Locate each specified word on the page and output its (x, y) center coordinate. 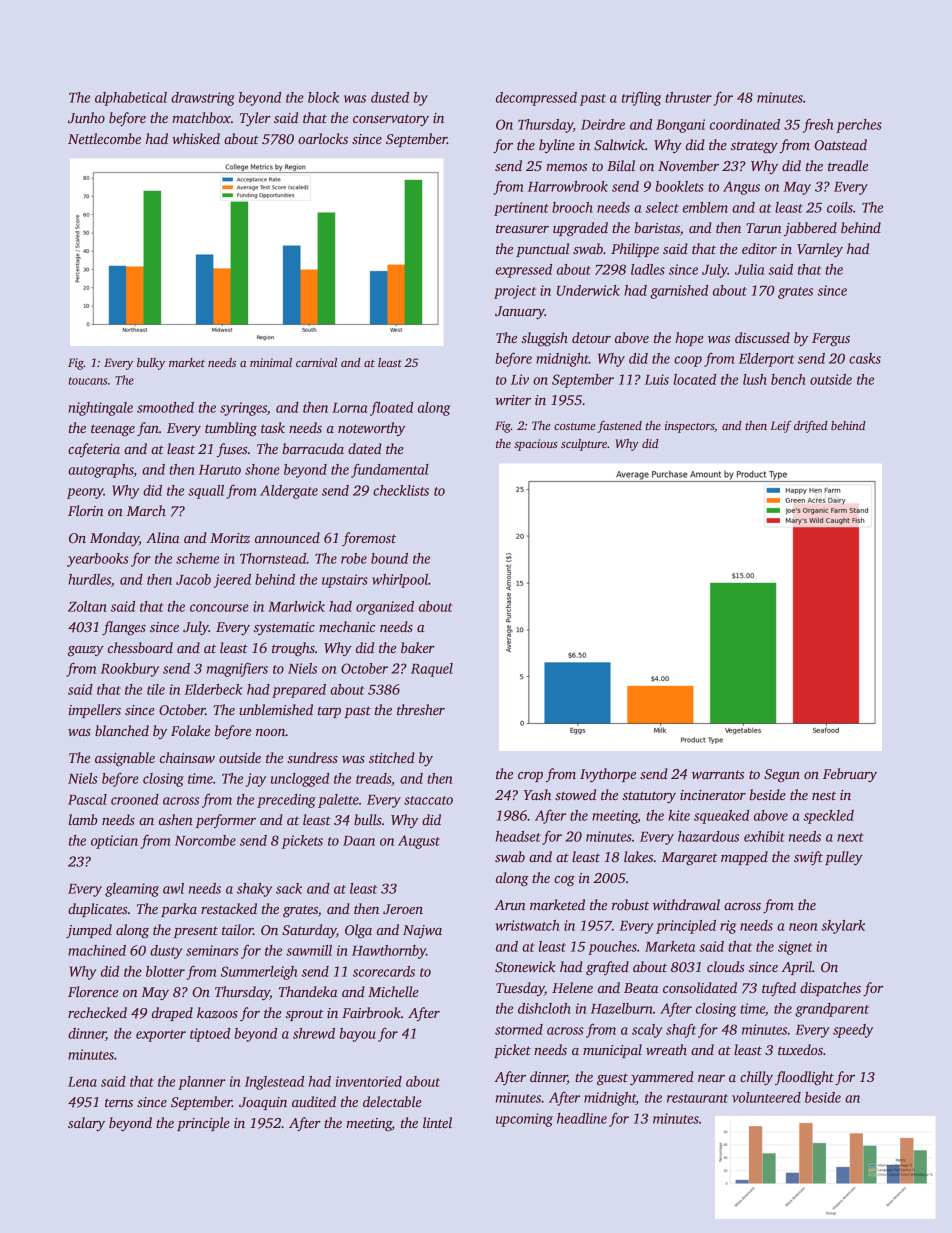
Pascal (87, 799)
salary (86, 1124)
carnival (316, 362)
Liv (520, 379)
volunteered (766, 1097)
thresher (421, 709)
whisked (196, 138)
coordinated (745, 124)
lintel (437, 1122)
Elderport (766, 360)
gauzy (85, 651)
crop (530, 777)
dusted (390, 97)
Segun (782, 776)
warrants (718, 774)
